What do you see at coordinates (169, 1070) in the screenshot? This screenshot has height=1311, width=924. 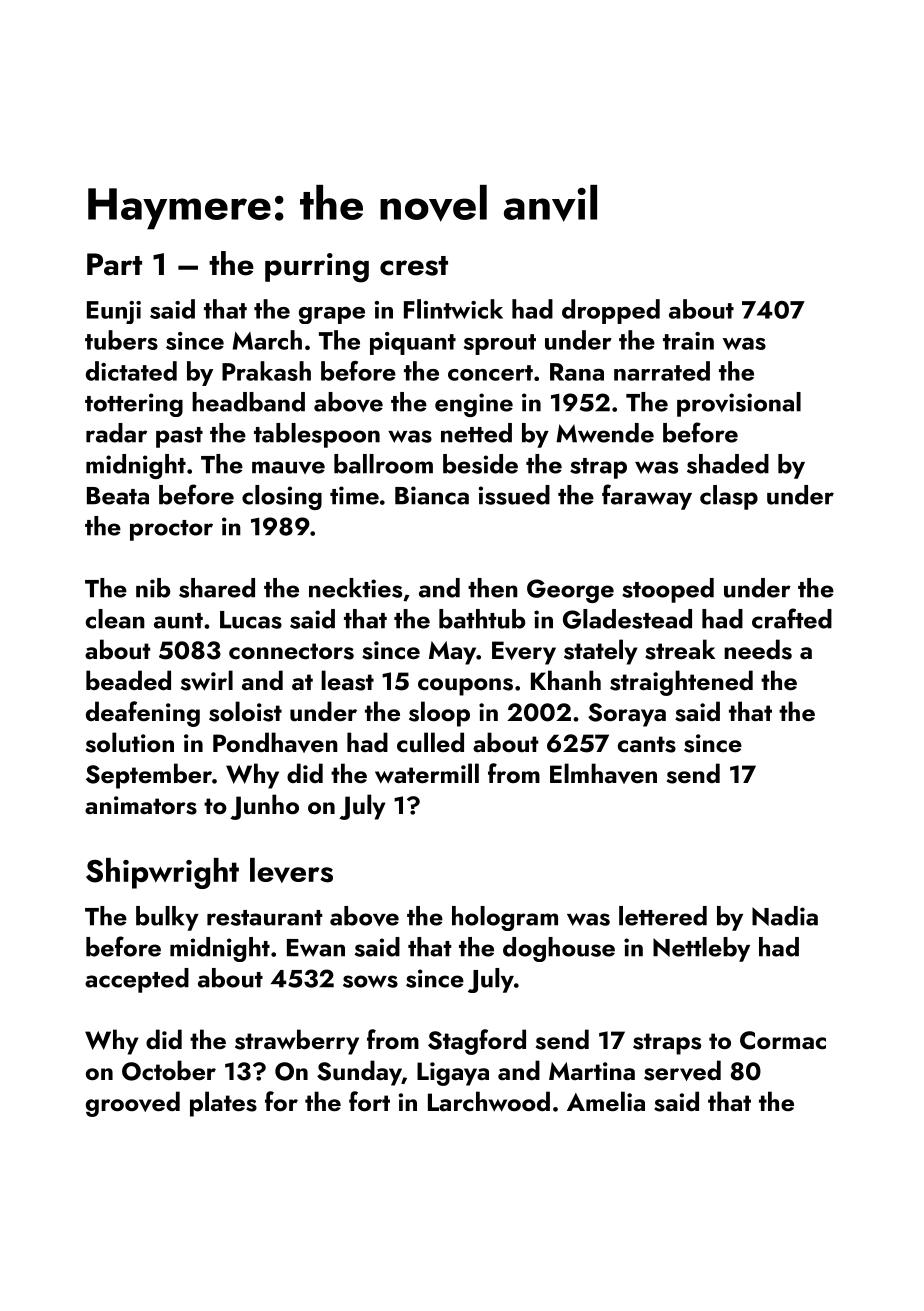 I see `October` at bounding box center [169, 1070].
